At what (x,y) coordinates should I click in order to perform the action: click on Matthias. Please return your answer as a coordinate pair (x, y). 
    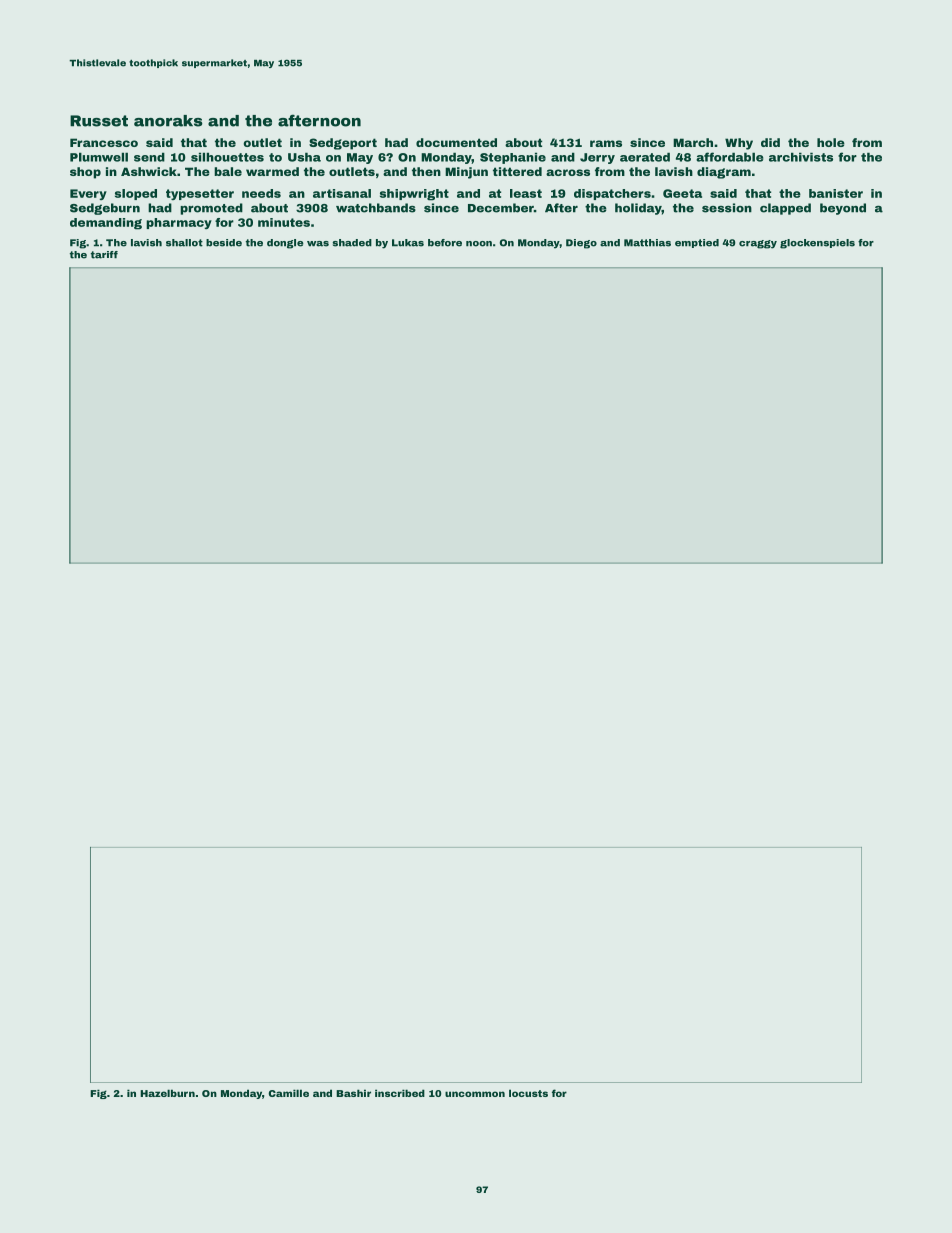
    Looking at the image, I should click on (647, 243).
